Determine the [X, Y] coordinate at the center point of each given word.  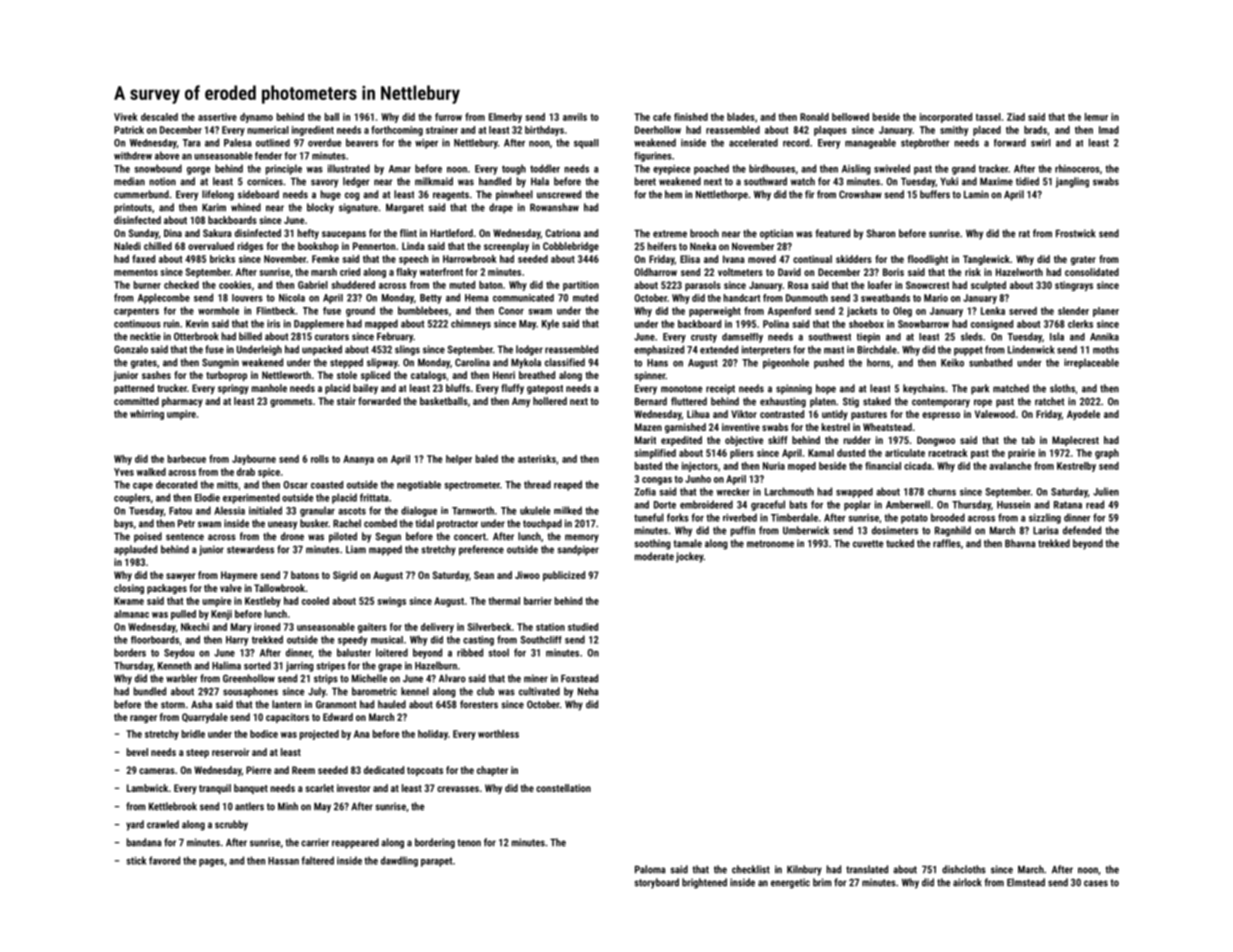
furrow [448, 117]
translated [867, 869]
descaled [159, 117]
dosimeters [895, 530]
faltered [317, 860]
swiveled [892, 168]
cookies [235, 285]
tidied [1027, 181]
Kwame [129, 601]
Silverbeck [489, 627]
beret [645, 181]
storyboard [656, 883]
